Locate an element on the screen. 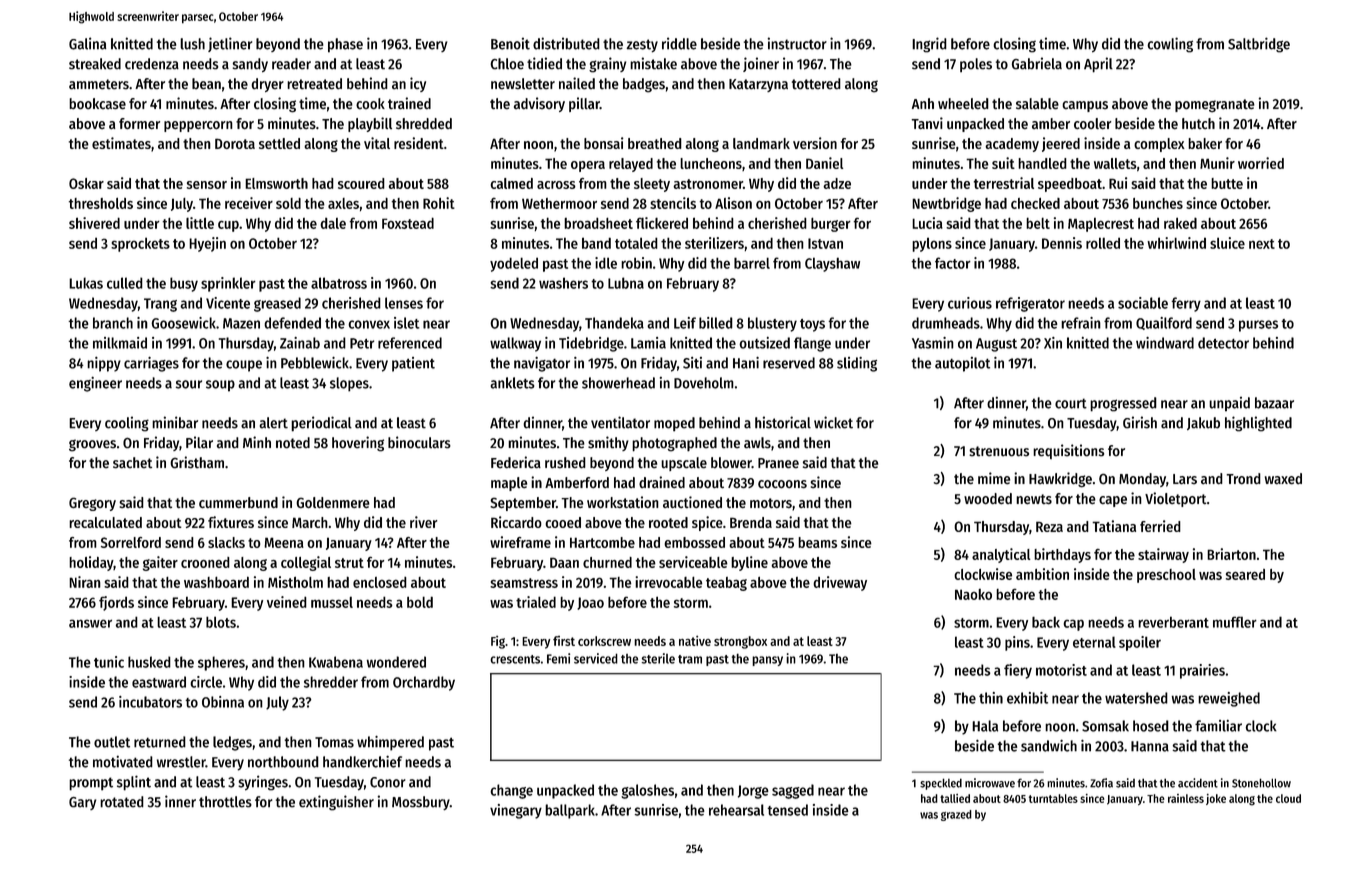 This screenshot has height=887, width=1372. Petr is located at coordinates (362, 343).
